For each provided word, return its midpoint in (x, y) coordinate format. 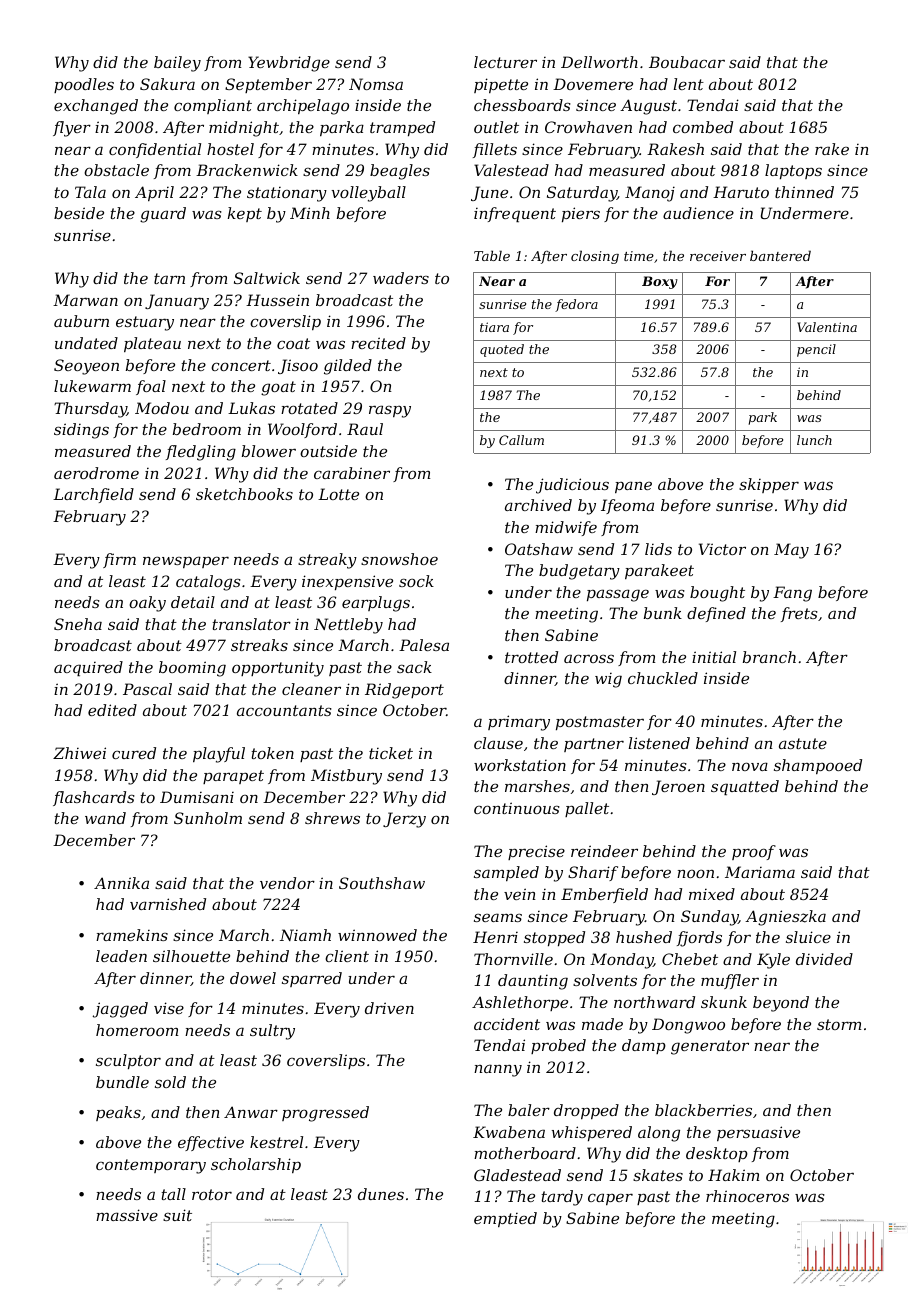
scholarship (256, 1165)
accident (507, 1024)
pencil (816, 350)
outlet (496, 127)
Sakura (167, 84)
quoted (502, 350)
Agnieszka (785, 918)
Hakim (733, 1175)
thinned (804, 192)
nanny (498, 1070)
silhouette (191, 956)
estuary (145, 323)
